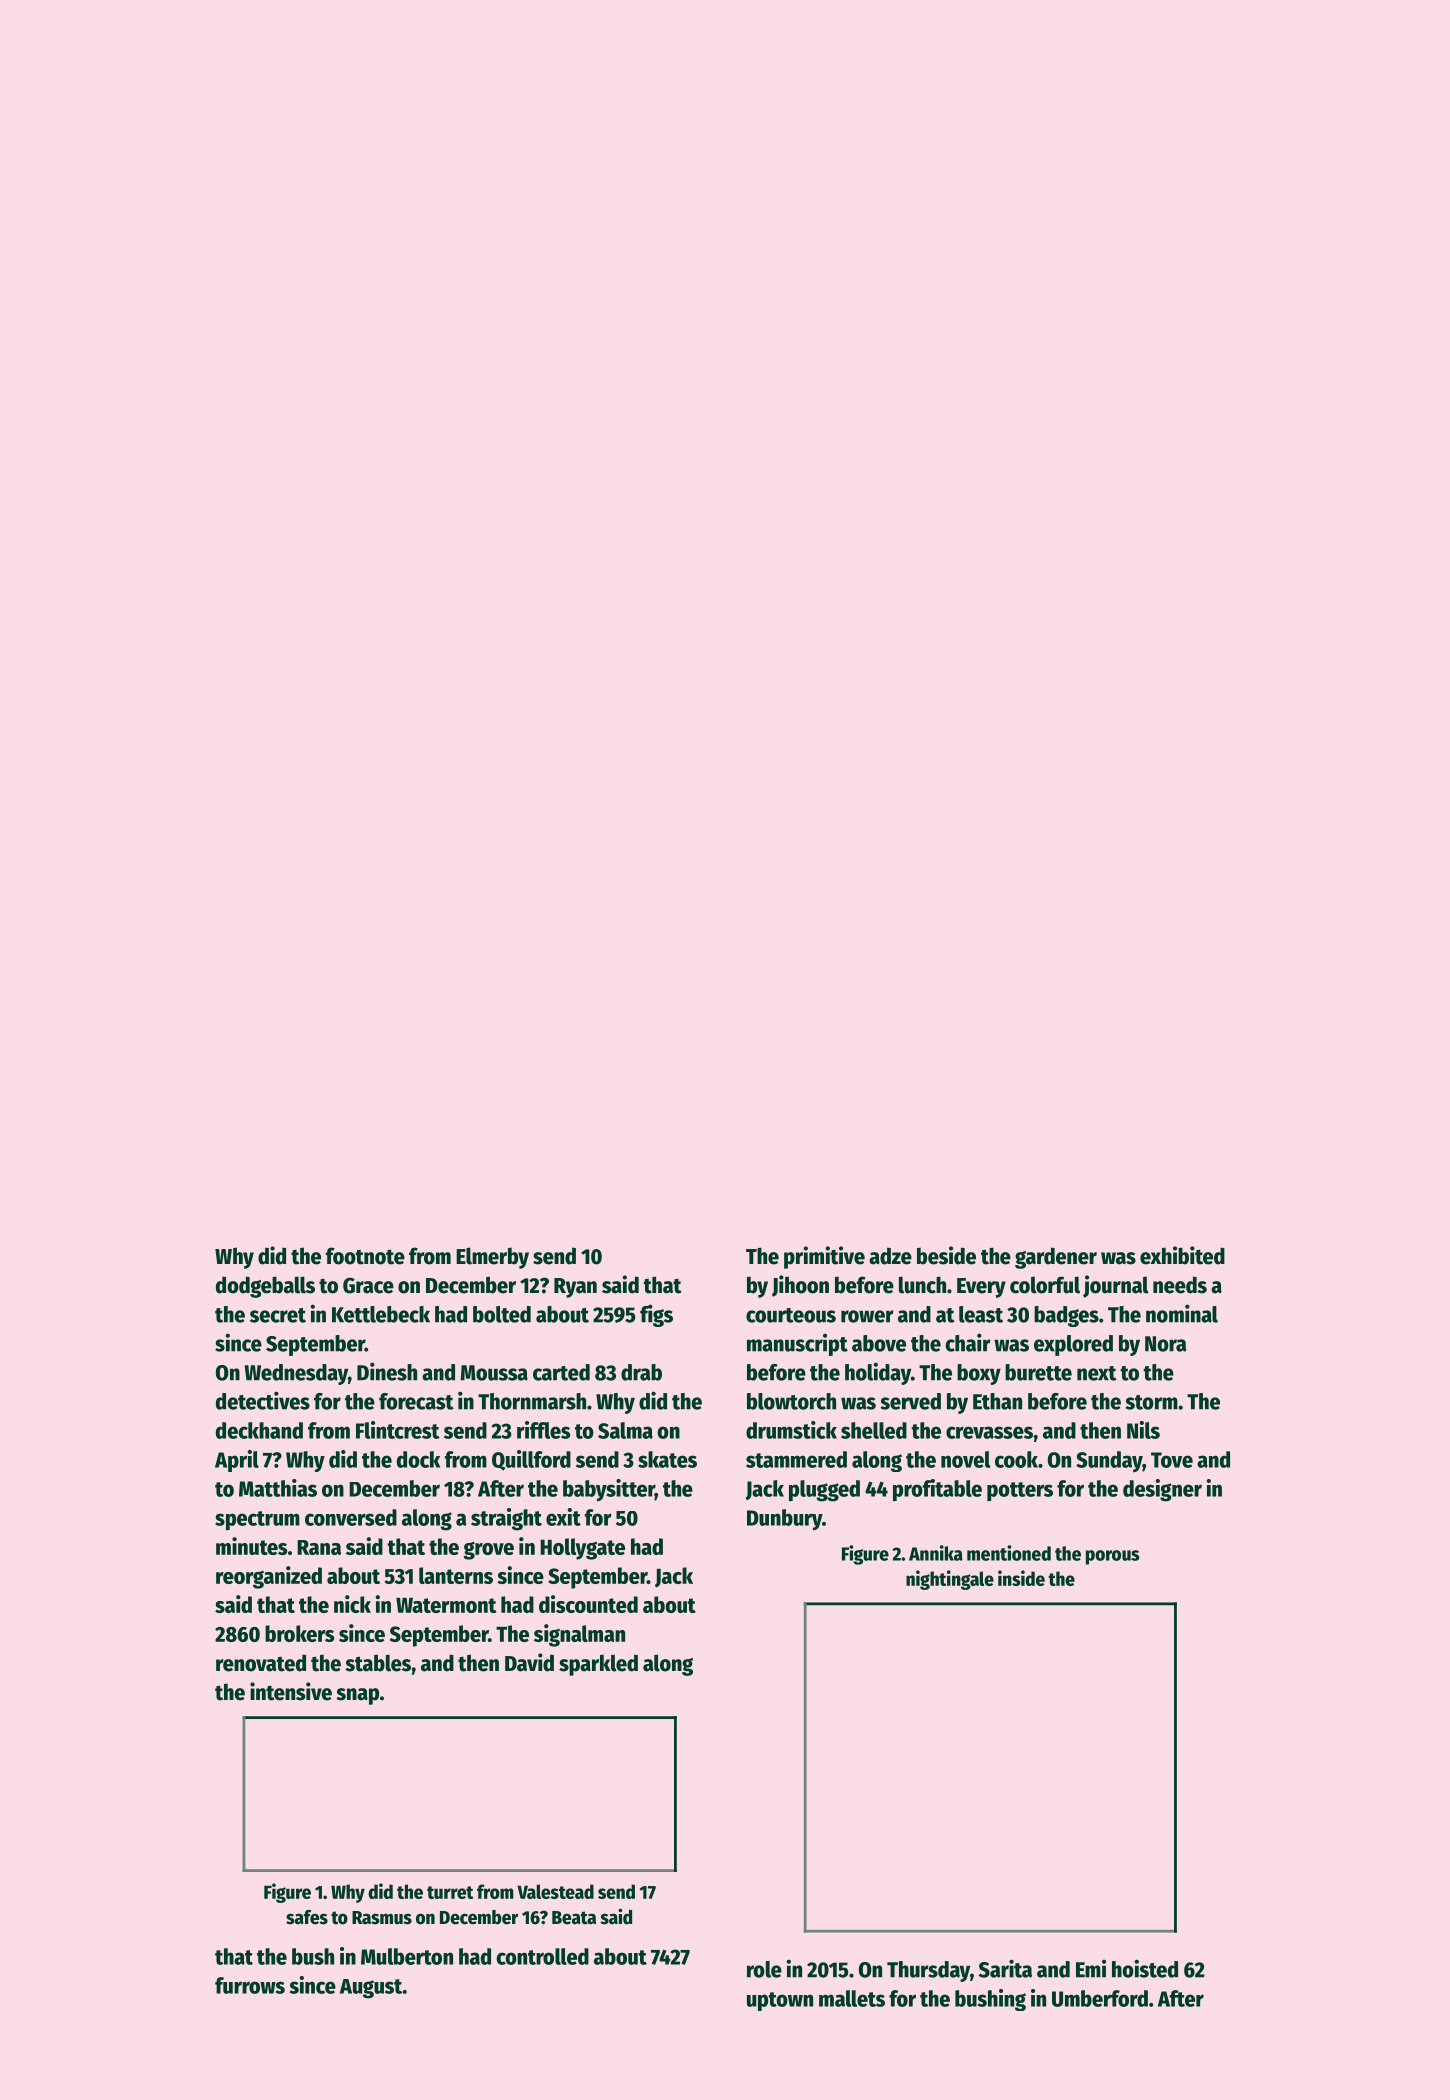 This page has height=2100, width=1450. I want to click on Grace, so click(368, 1285).
